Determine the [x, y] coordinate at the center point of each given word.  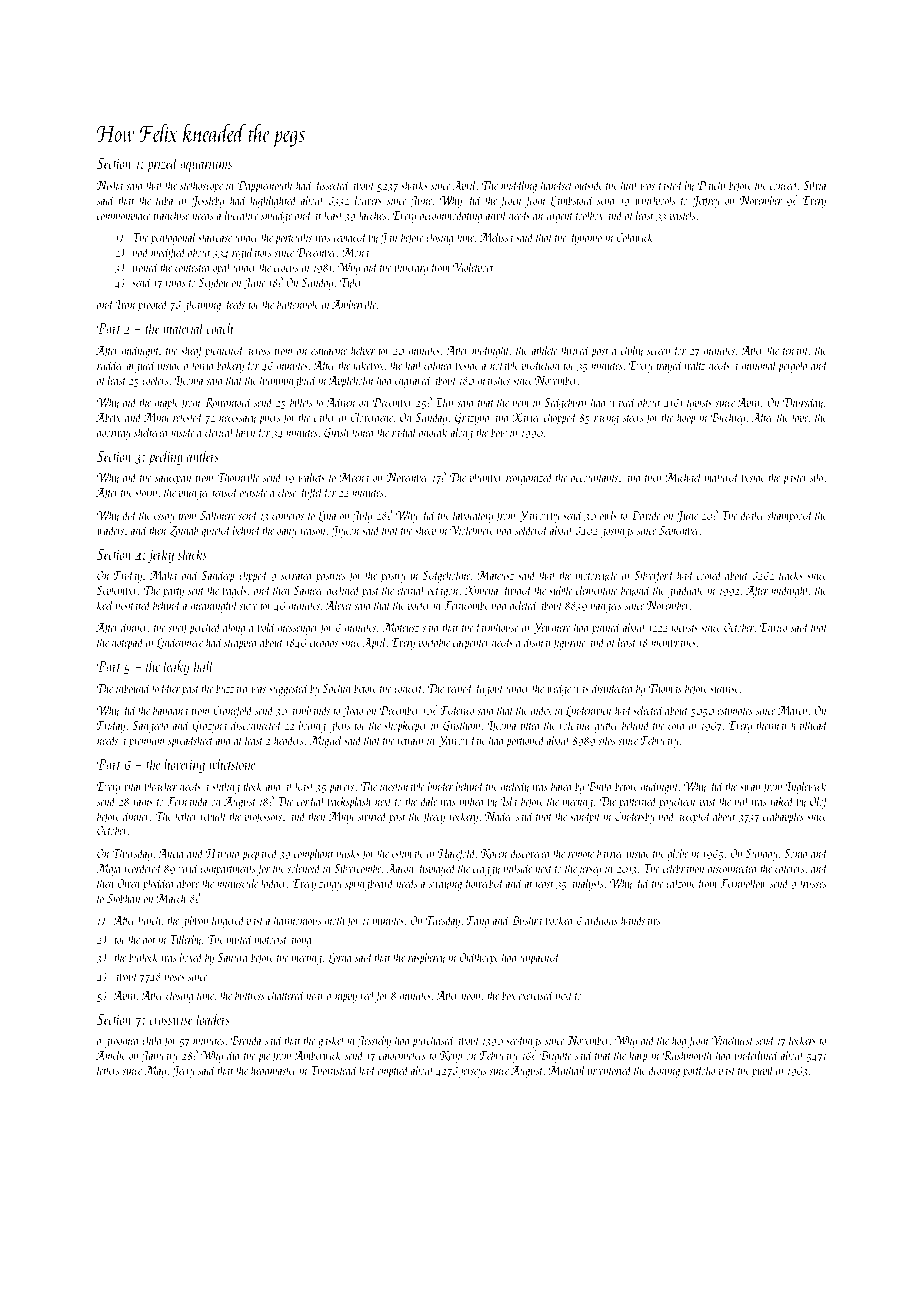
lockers [802, 1040]
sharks [414, 185]
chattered [286, 995]
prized [163, 164]
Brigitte [555, 1057]
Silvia [815, 185]
